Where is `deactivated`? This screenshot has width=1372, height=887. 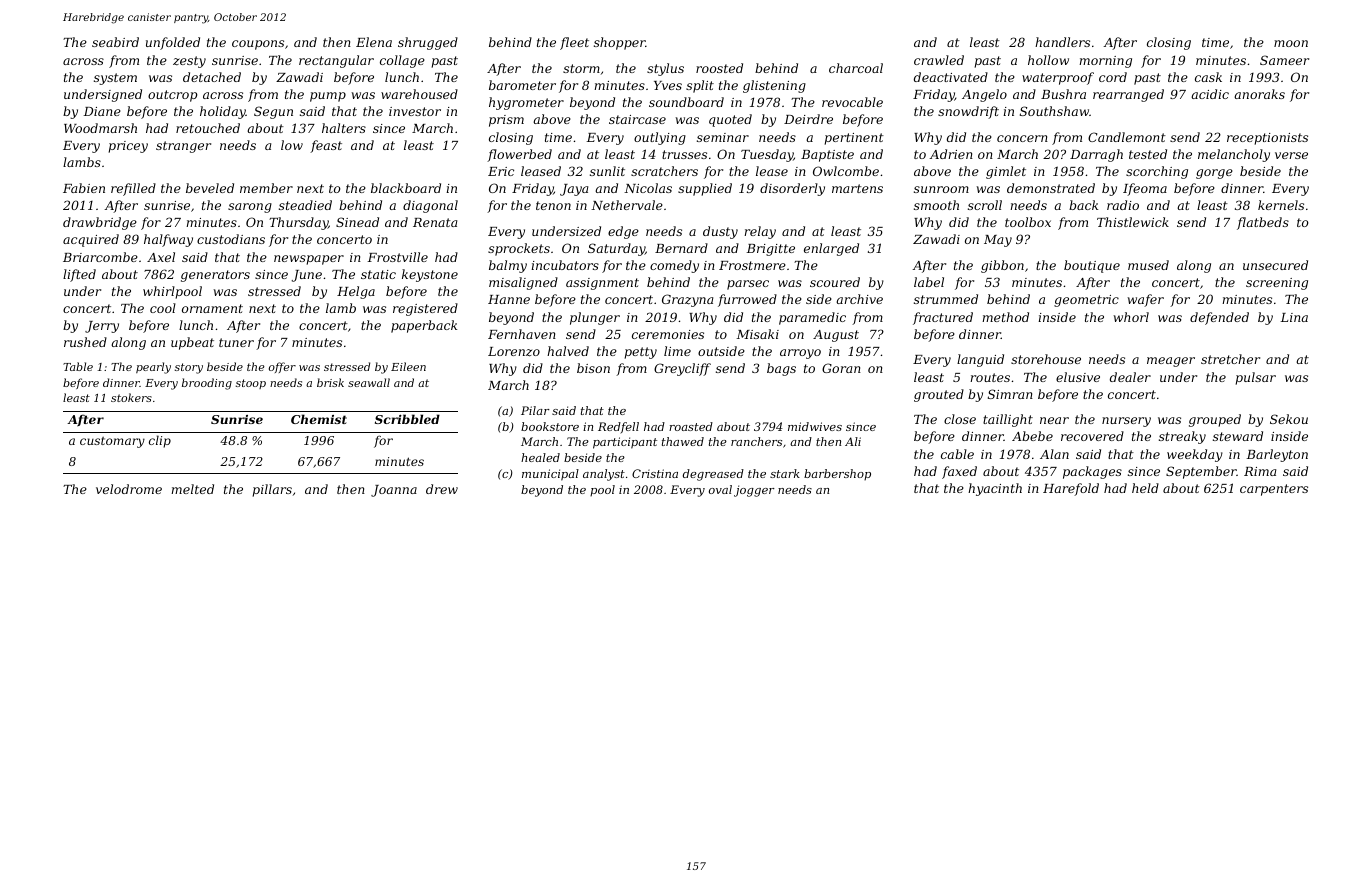 deactivated is located at coordinates (951, 77).
